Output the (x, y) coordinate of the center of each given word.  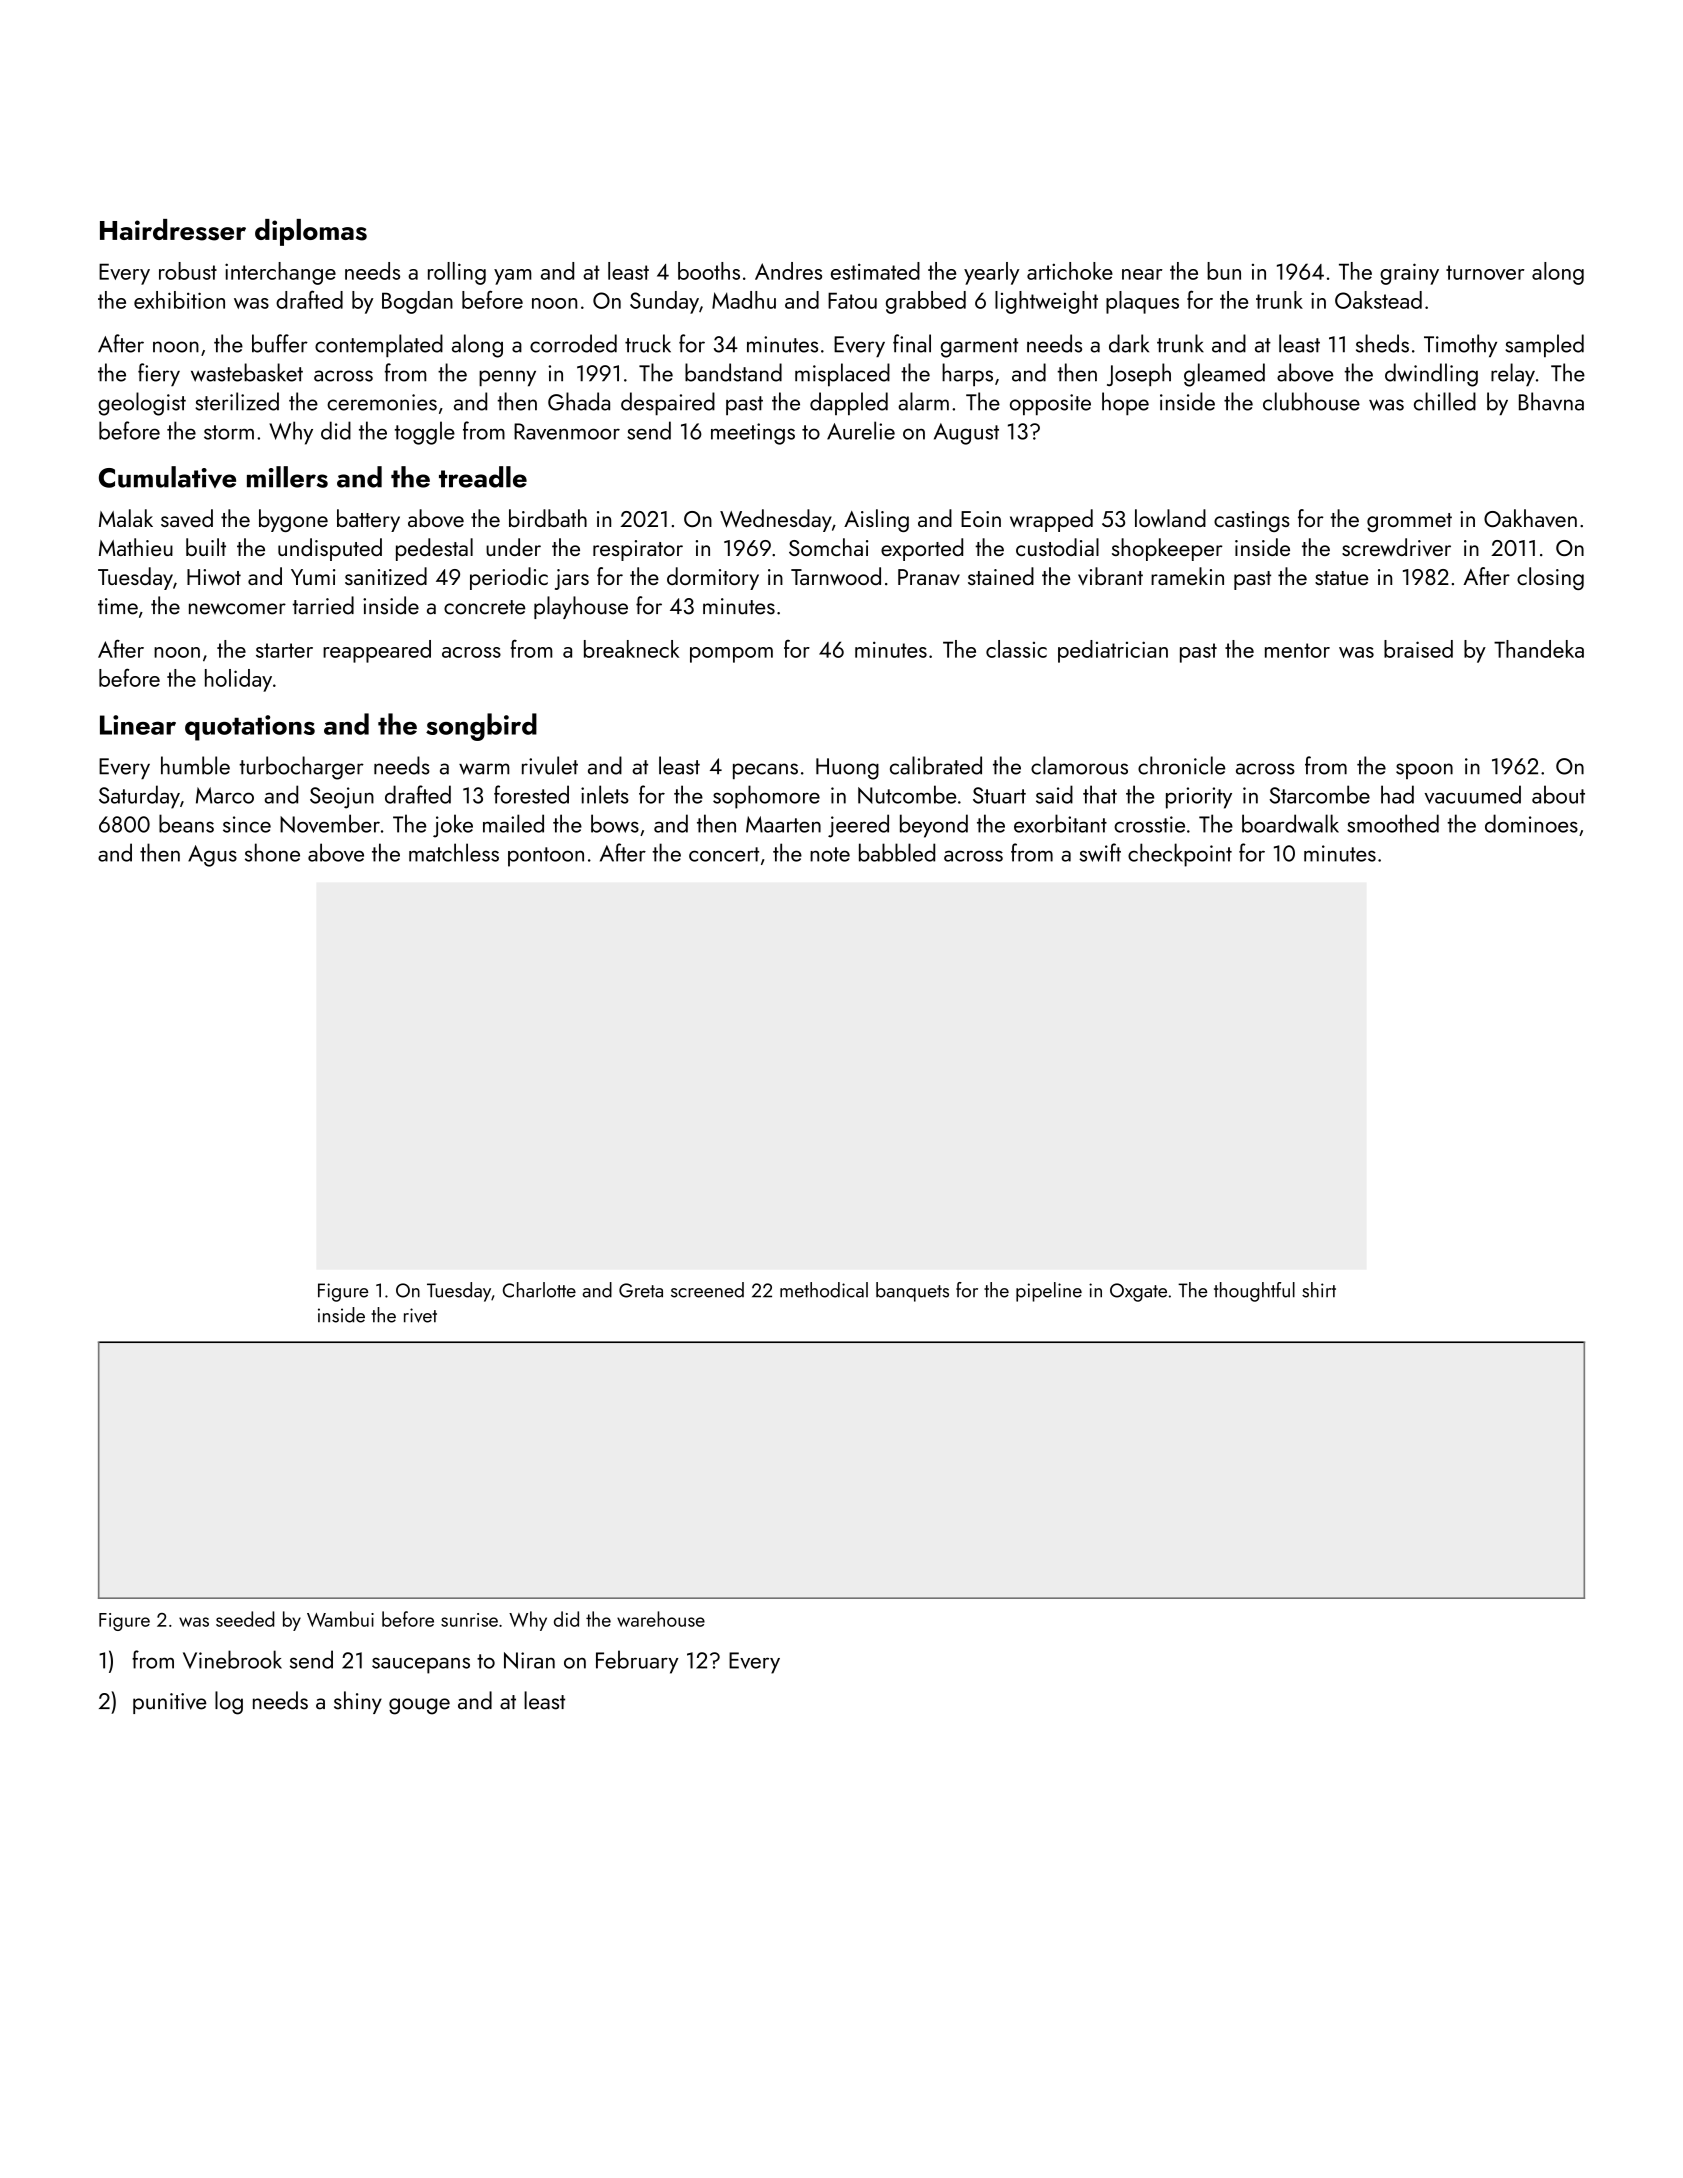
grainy (1409, 274)
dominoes (1531, 823)
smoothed (1393, 823)
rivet (420, 1315)
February (637, 1662)
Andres (788, 271)
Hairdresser (173, 230)
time (118, 606)
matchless (454, 852)
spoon (1424, 771)
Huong (847, 769)
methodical (824, 1290)
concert (724, 854)
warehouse (661, 1619)
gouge (419, 1706)
